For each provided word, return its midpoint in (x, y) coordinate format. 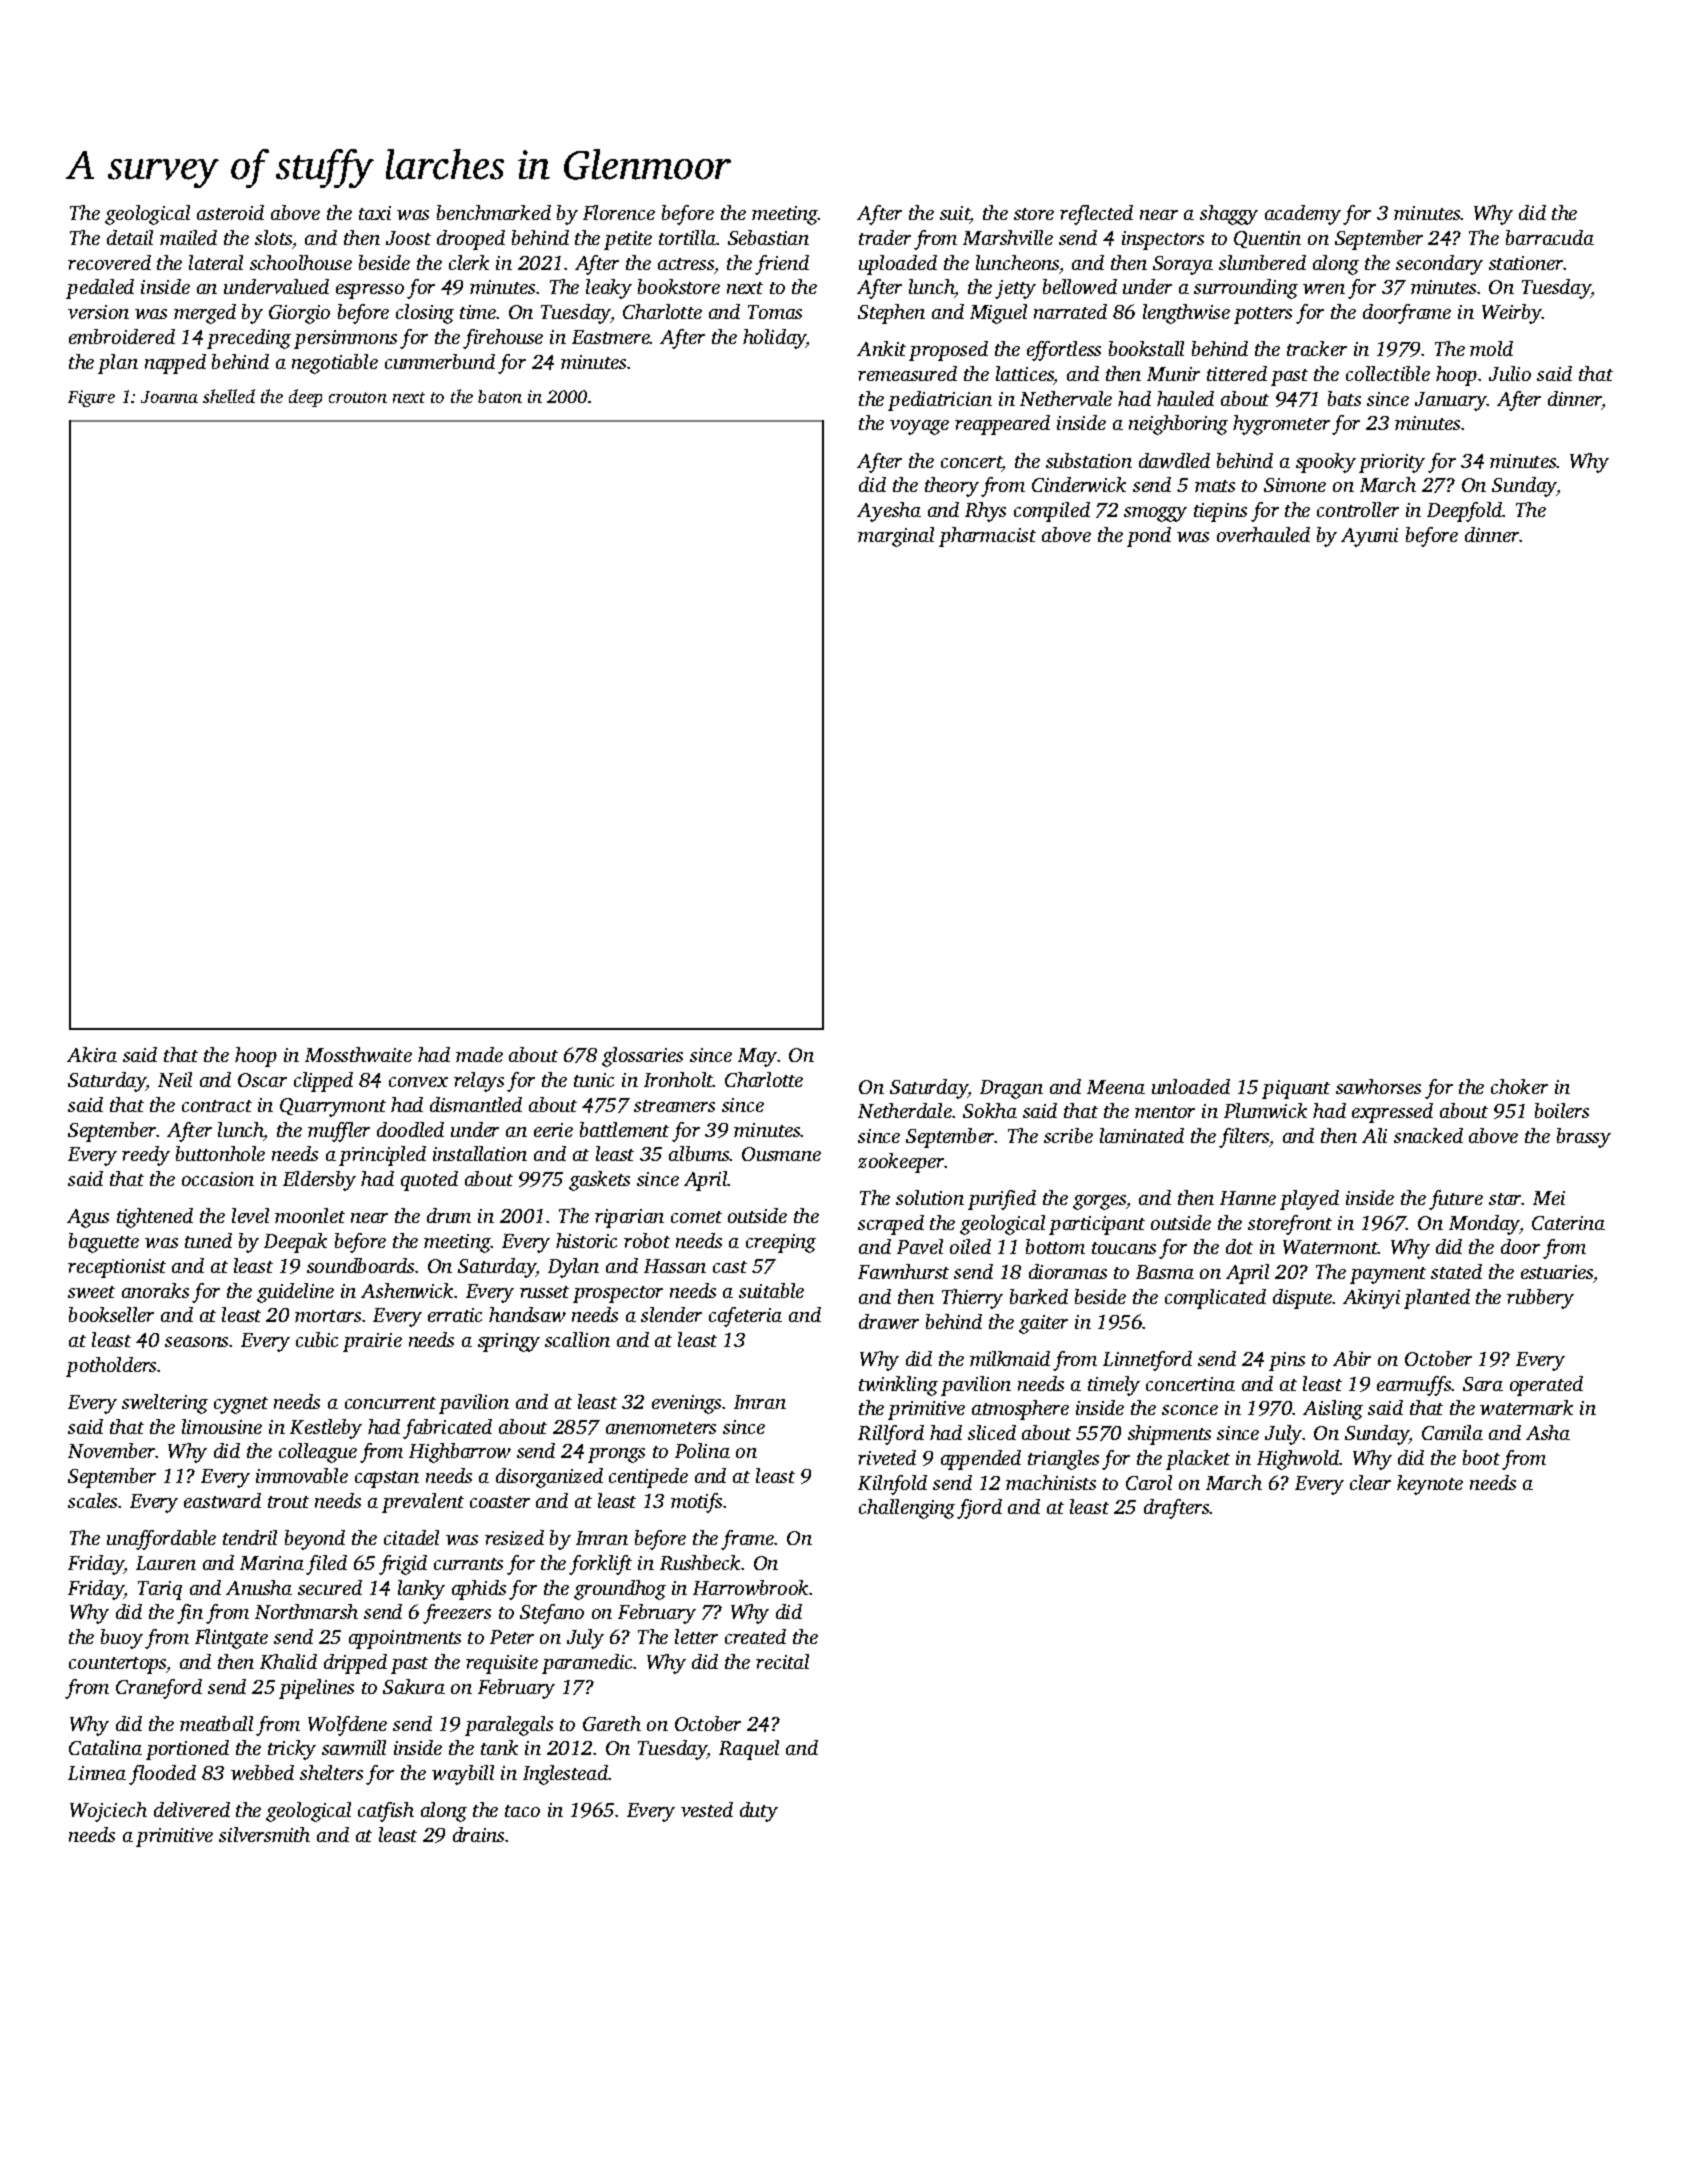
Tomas (775, 312)
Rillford (891, 1435)
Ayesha (889, 512)
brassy (1584, 1138)
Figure (91, 398)
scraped (891, 1225)
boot (1481, 1457)
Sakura (414, 1686)
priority (1392, 463)
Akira (92, 1054)
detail (130, 237)
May (758, 1057)
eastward (222, 1500)
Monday (1484, 1225)
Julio (1510, 373)
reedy (146, 1156)
